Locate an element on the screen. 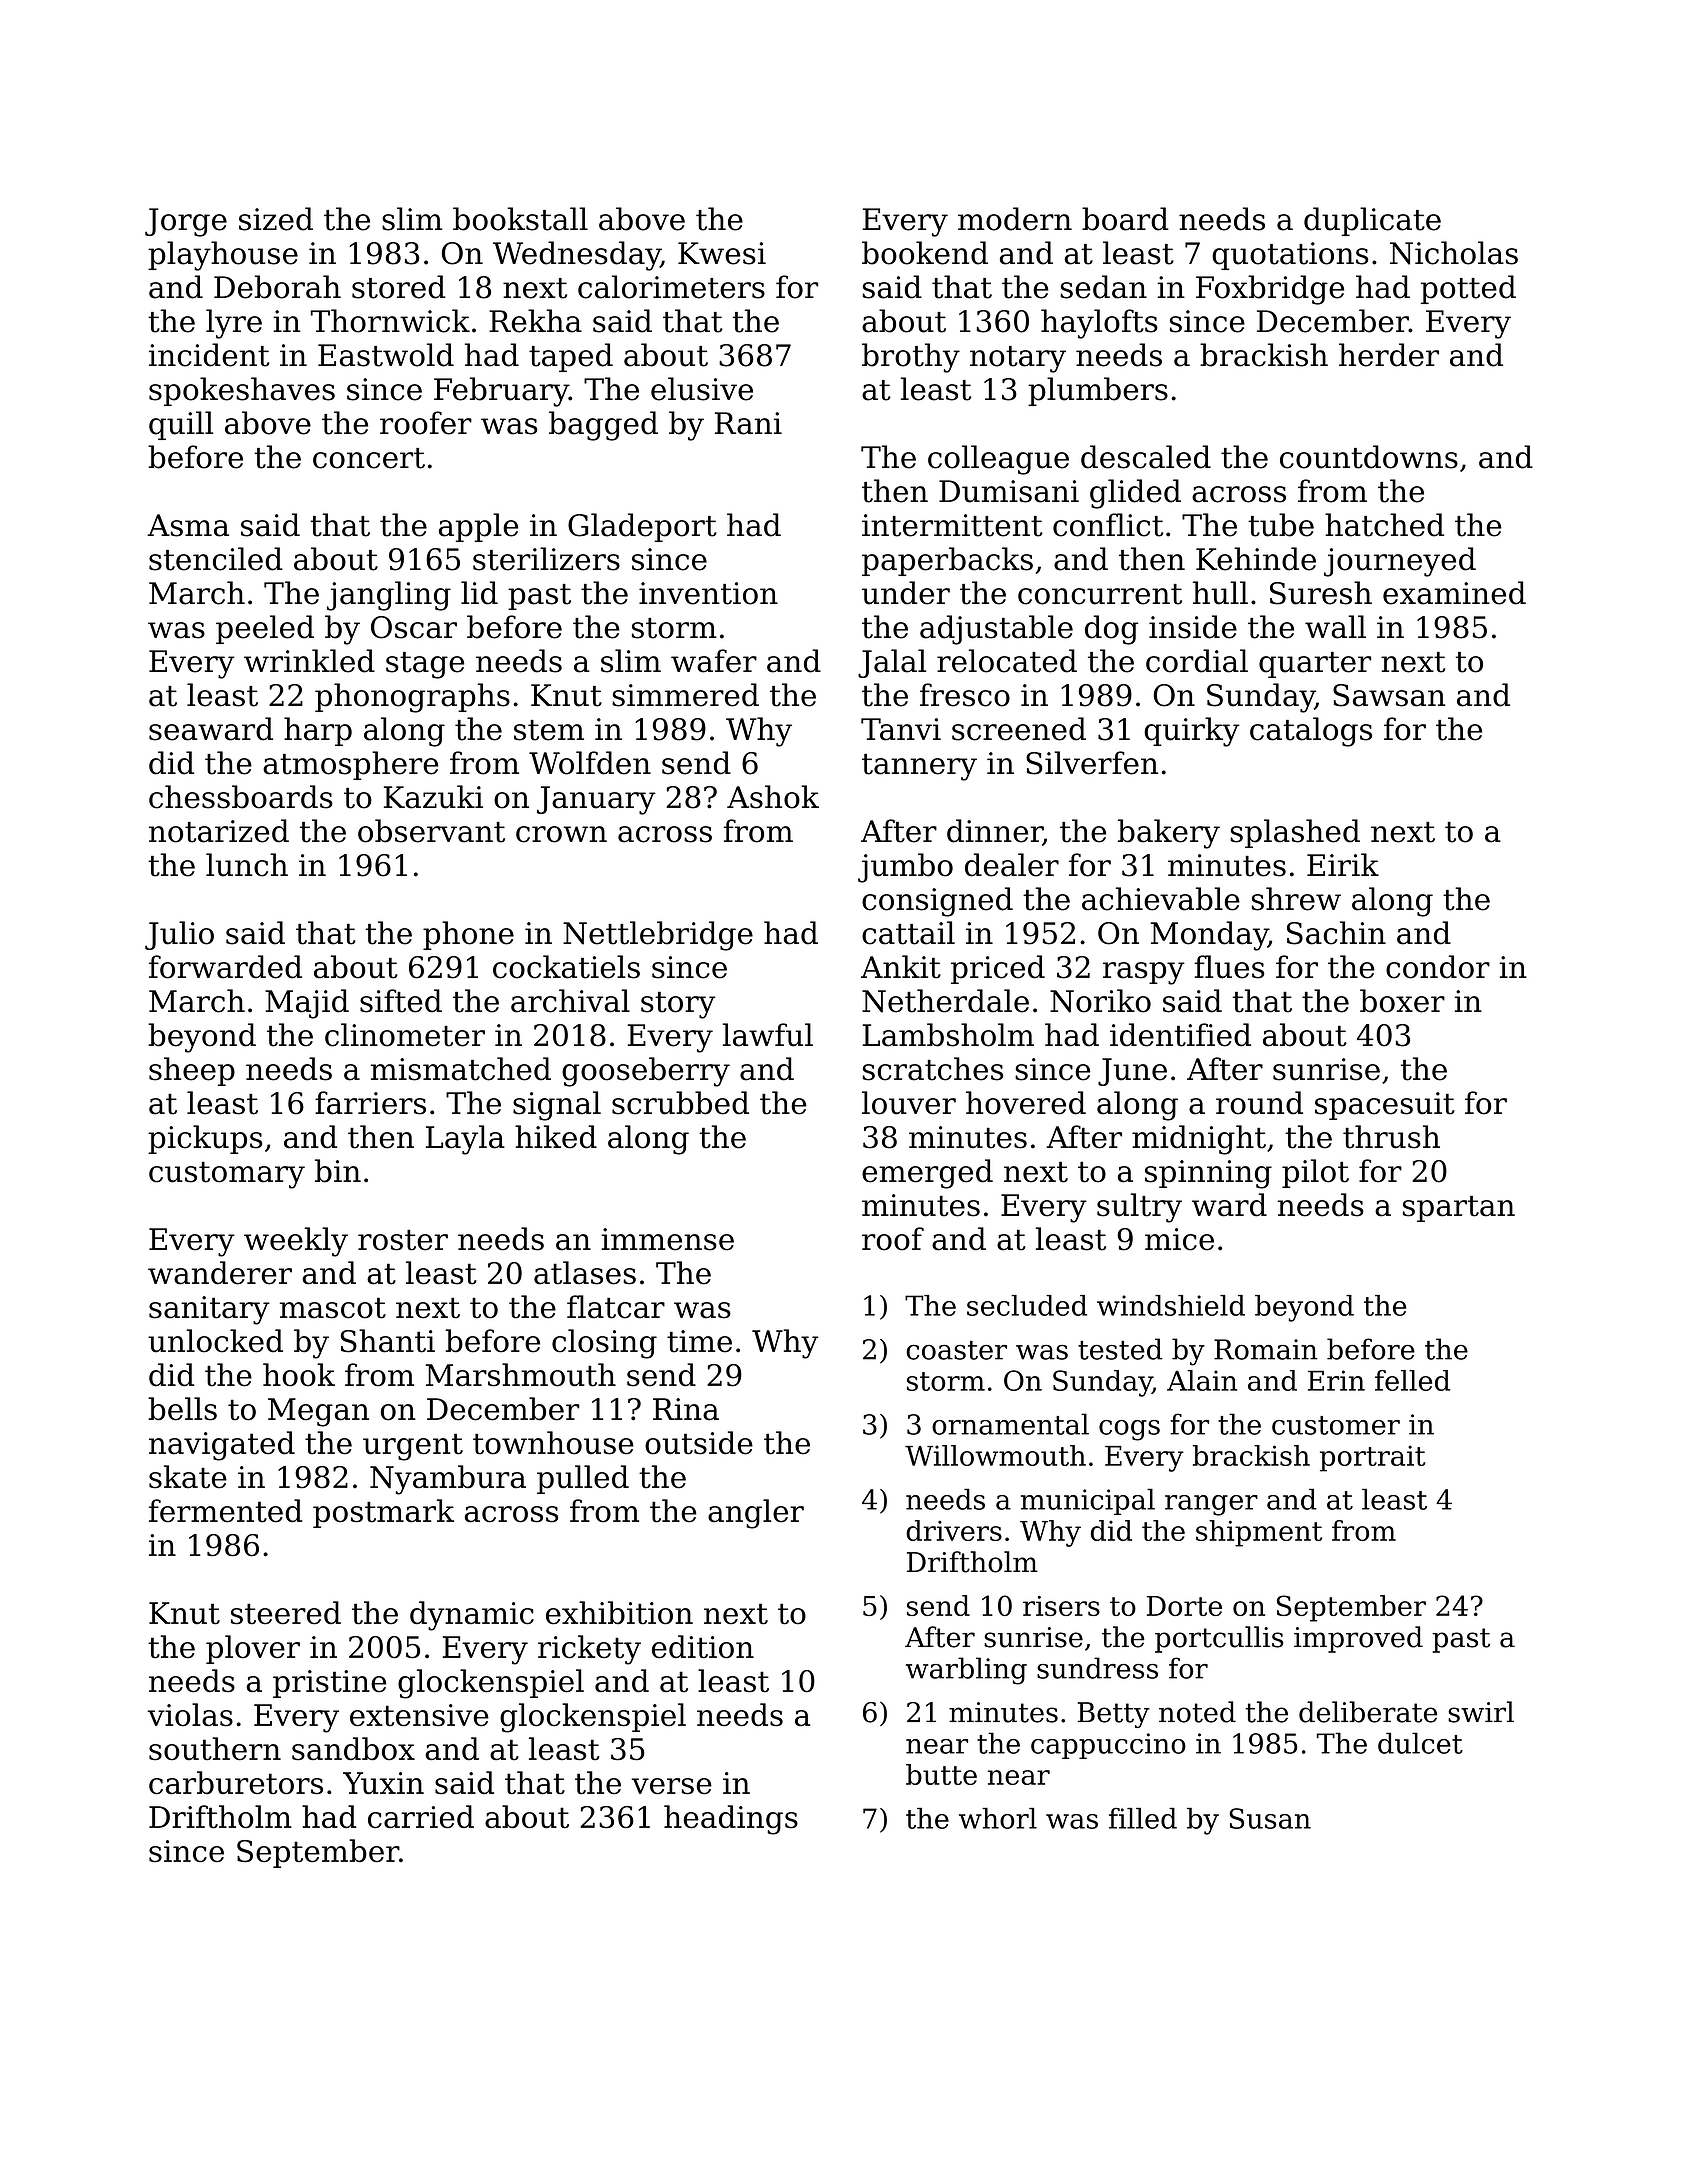 This screenshot has height=2178, width=1683. bagged is located at coordinates (603, 426).
